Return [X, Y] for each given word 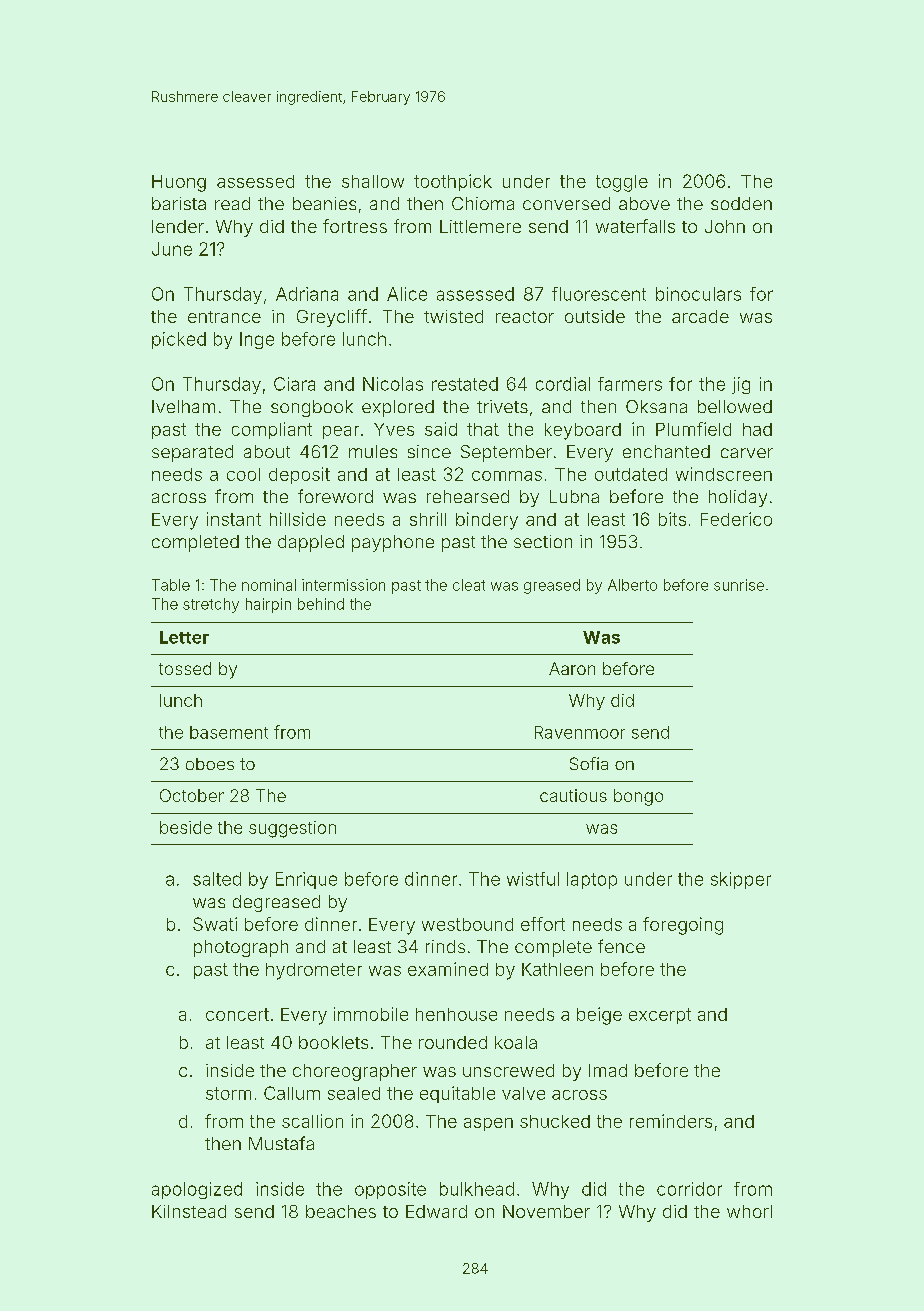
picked [179, 340]
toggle [622, 183]
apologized [197, 1190]
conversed [566, 203]
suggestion [292, 829]
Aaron [572, 668]
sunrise [739, 585]
